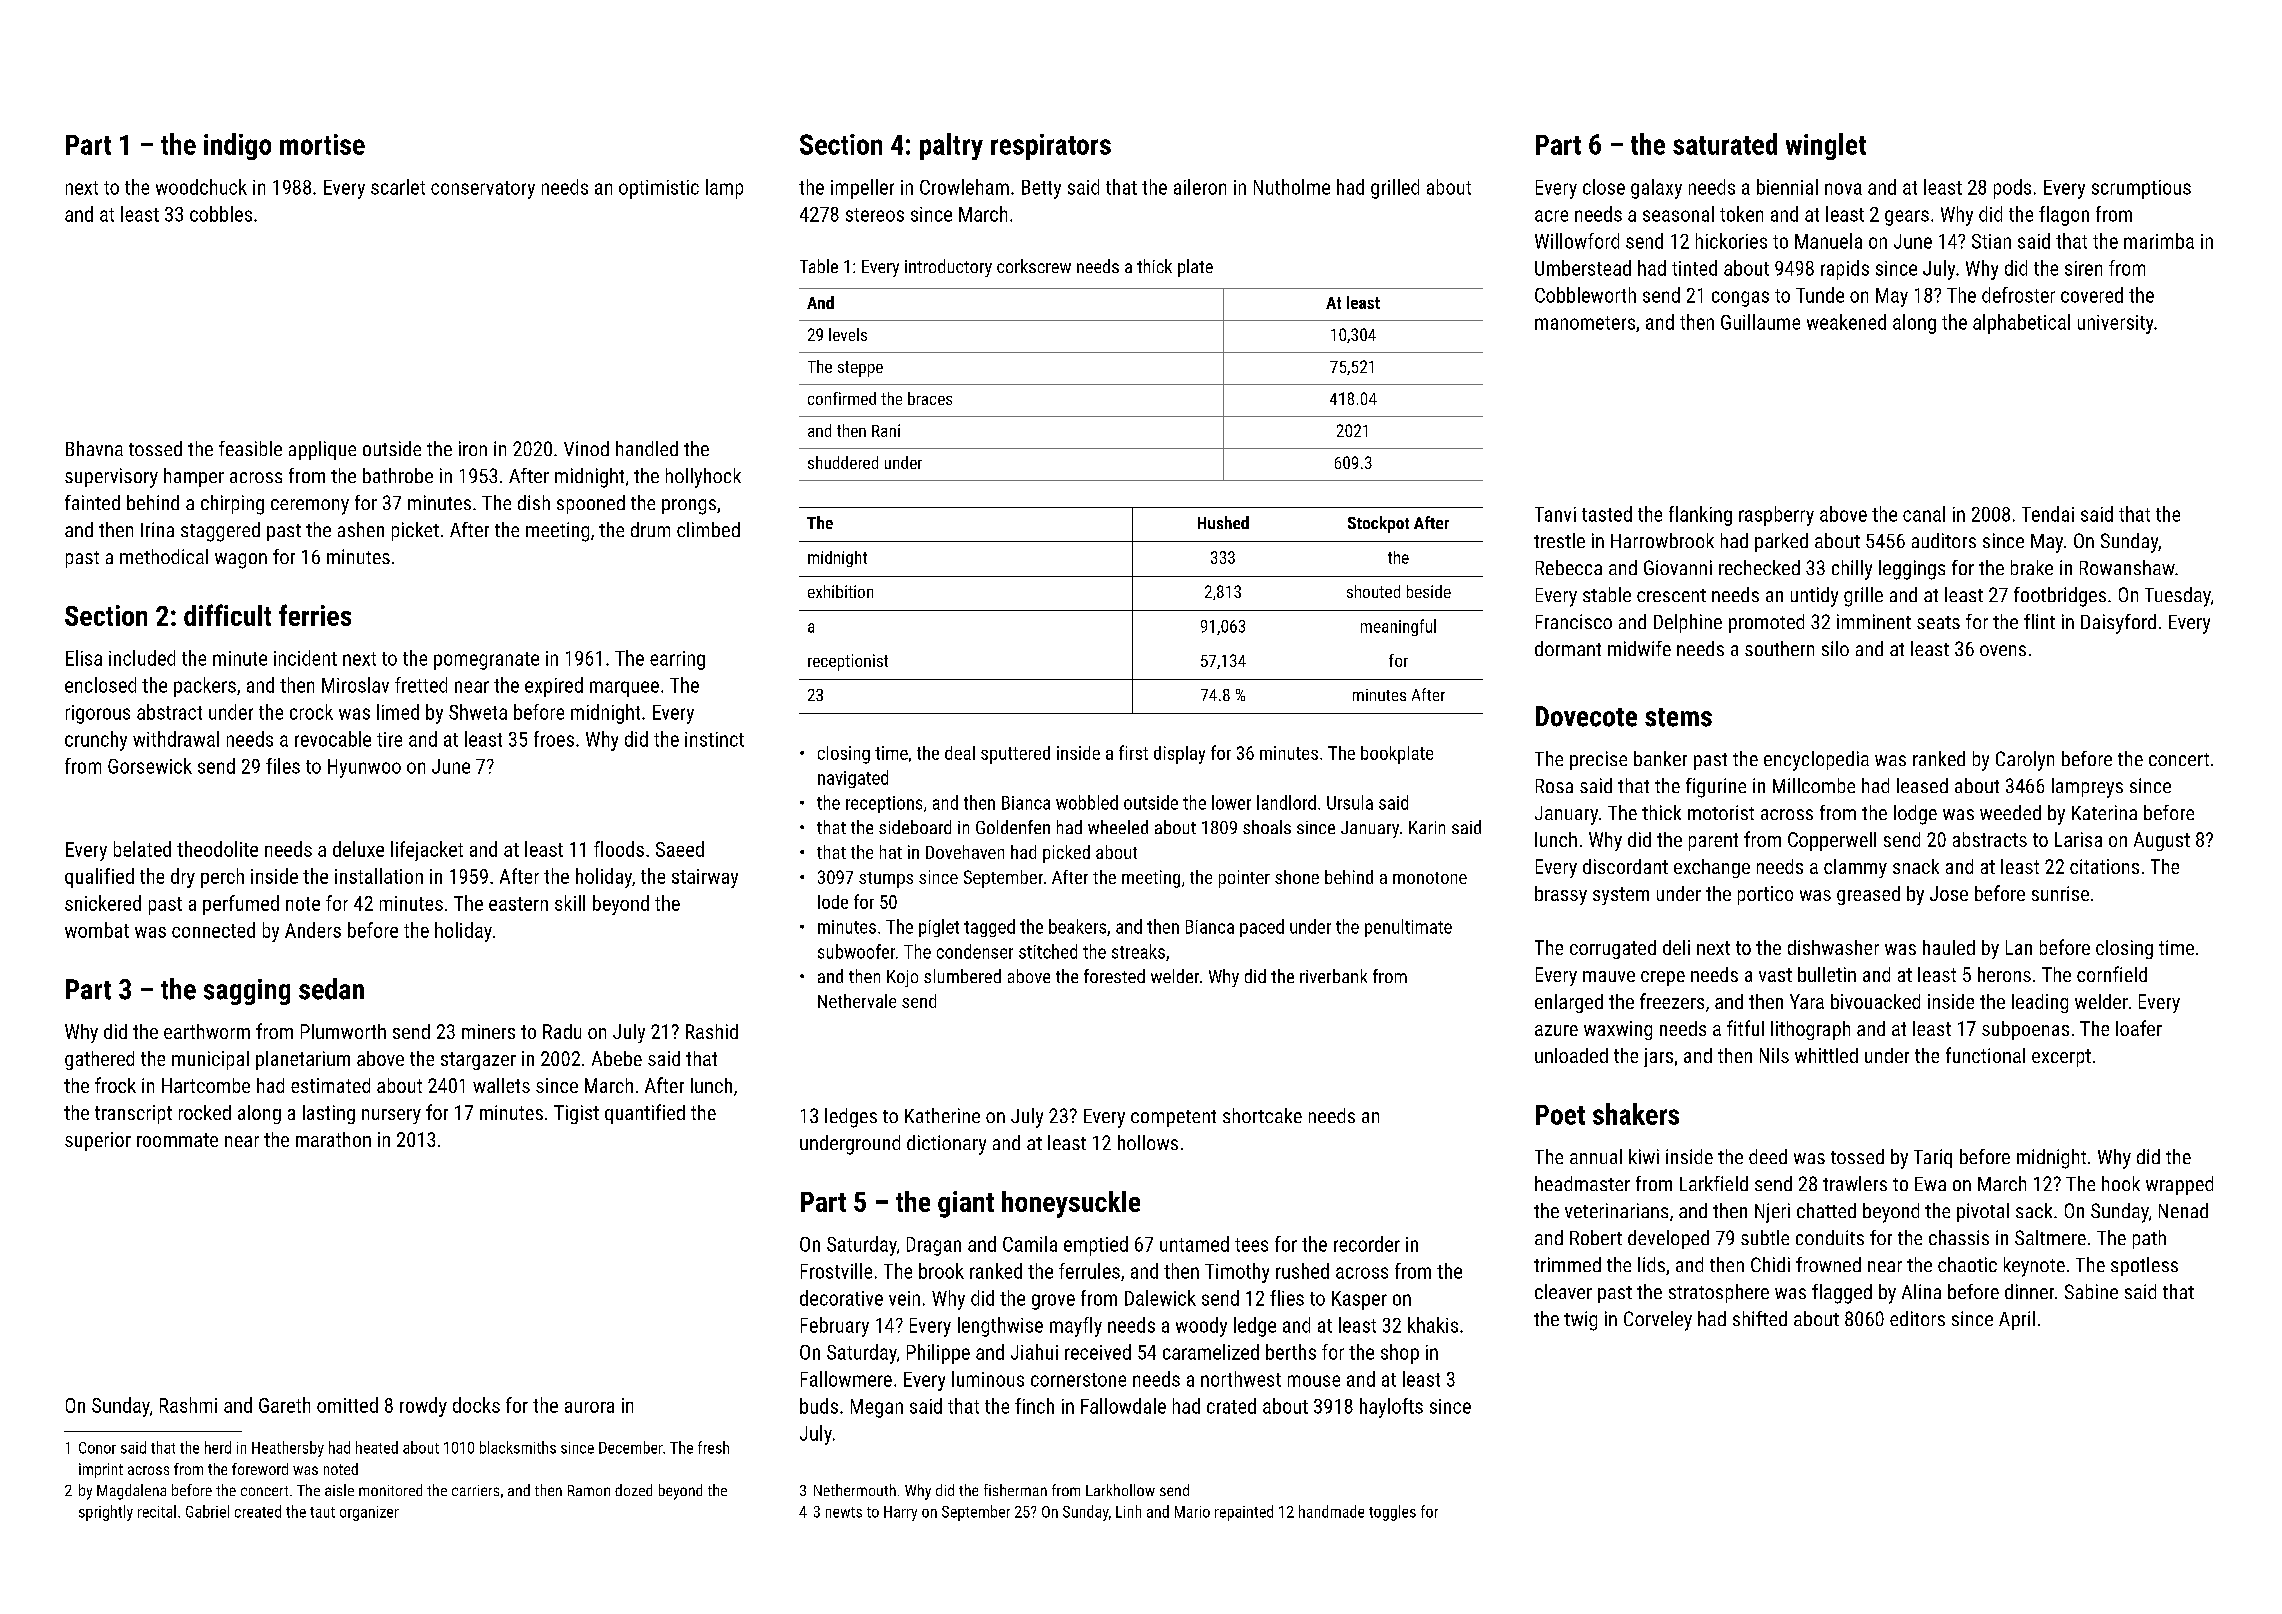  I want to click on cobbles, so click(221, 214).
